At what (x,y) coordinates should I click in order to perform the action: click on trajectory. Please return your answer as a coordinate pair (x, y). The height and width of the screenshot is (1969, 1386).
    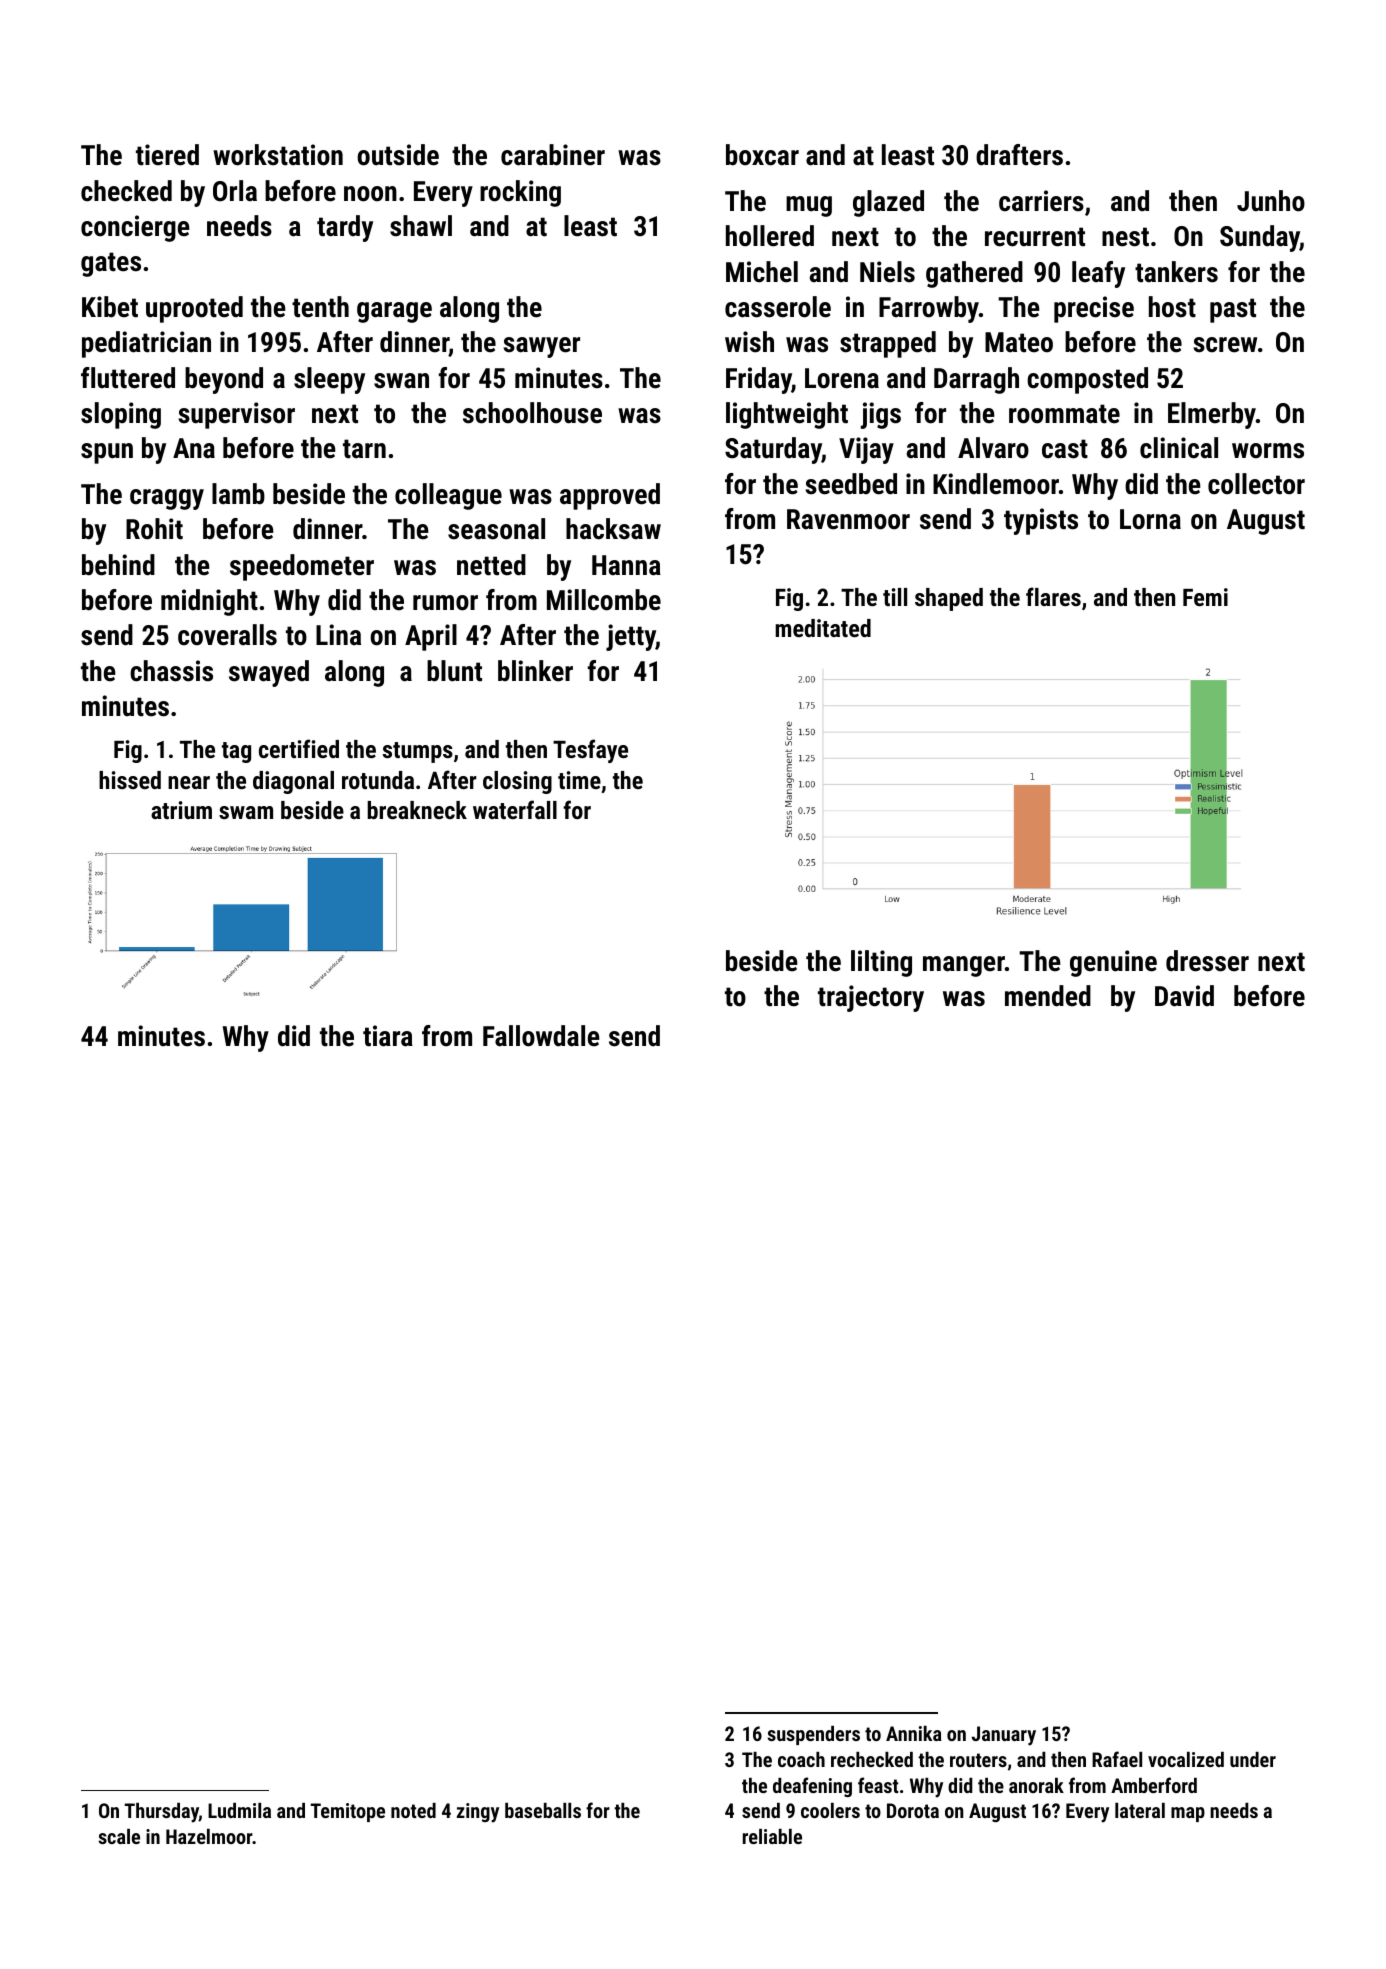
    Looking at the image, I should click on (871, 998).
